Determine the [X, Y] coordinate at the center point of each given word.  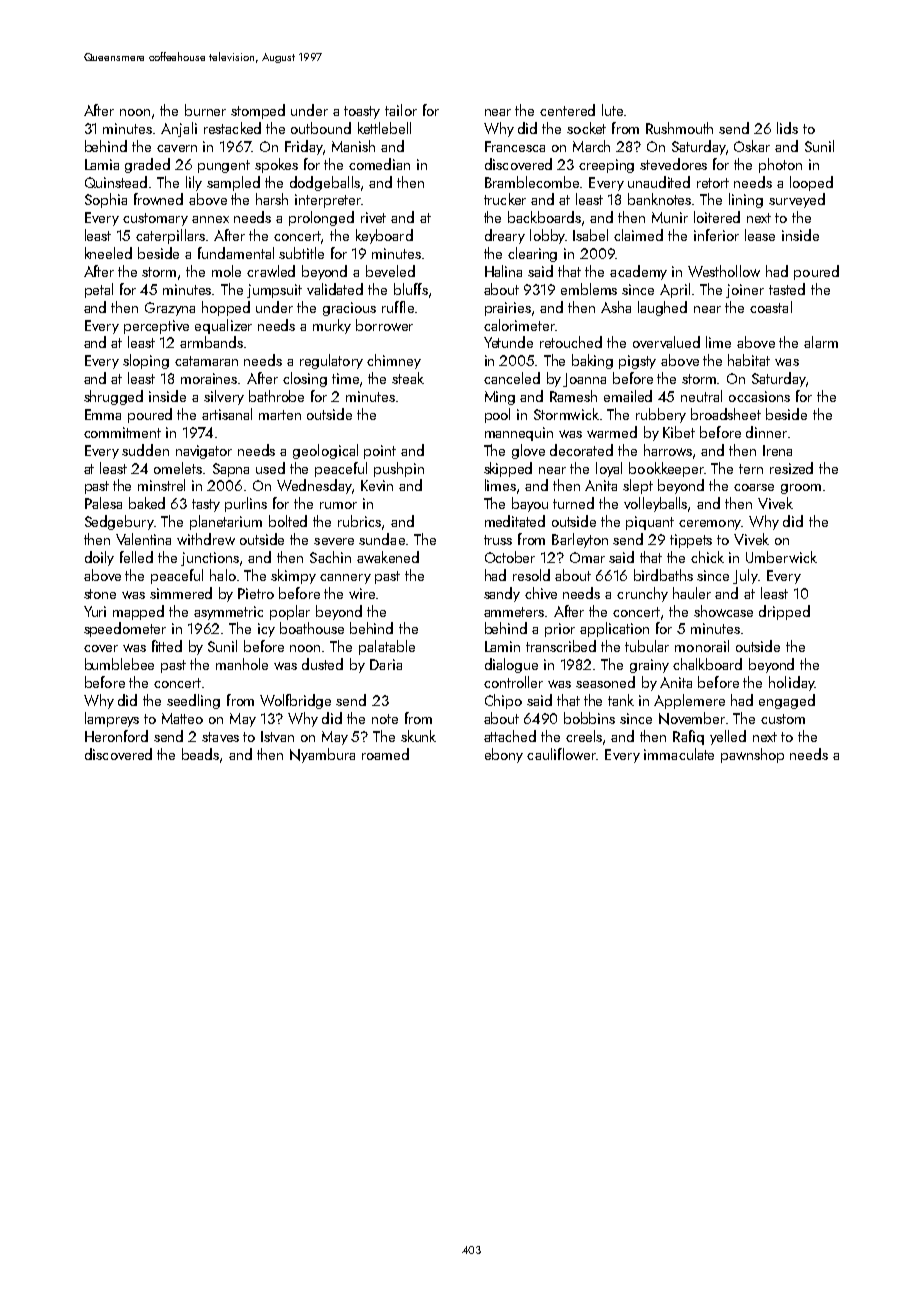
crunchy [642, 594]
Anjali [179, 129]
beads [200, 754]
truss [498, 540]
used [270, 468]
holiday [792, 683]
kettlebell [384, 128]
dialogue [511, 665]
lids [787, 128]
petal [99, 290]
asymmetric [228, 613]
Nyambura [322, 755]
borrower [384, 325]
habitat [749, 360]
